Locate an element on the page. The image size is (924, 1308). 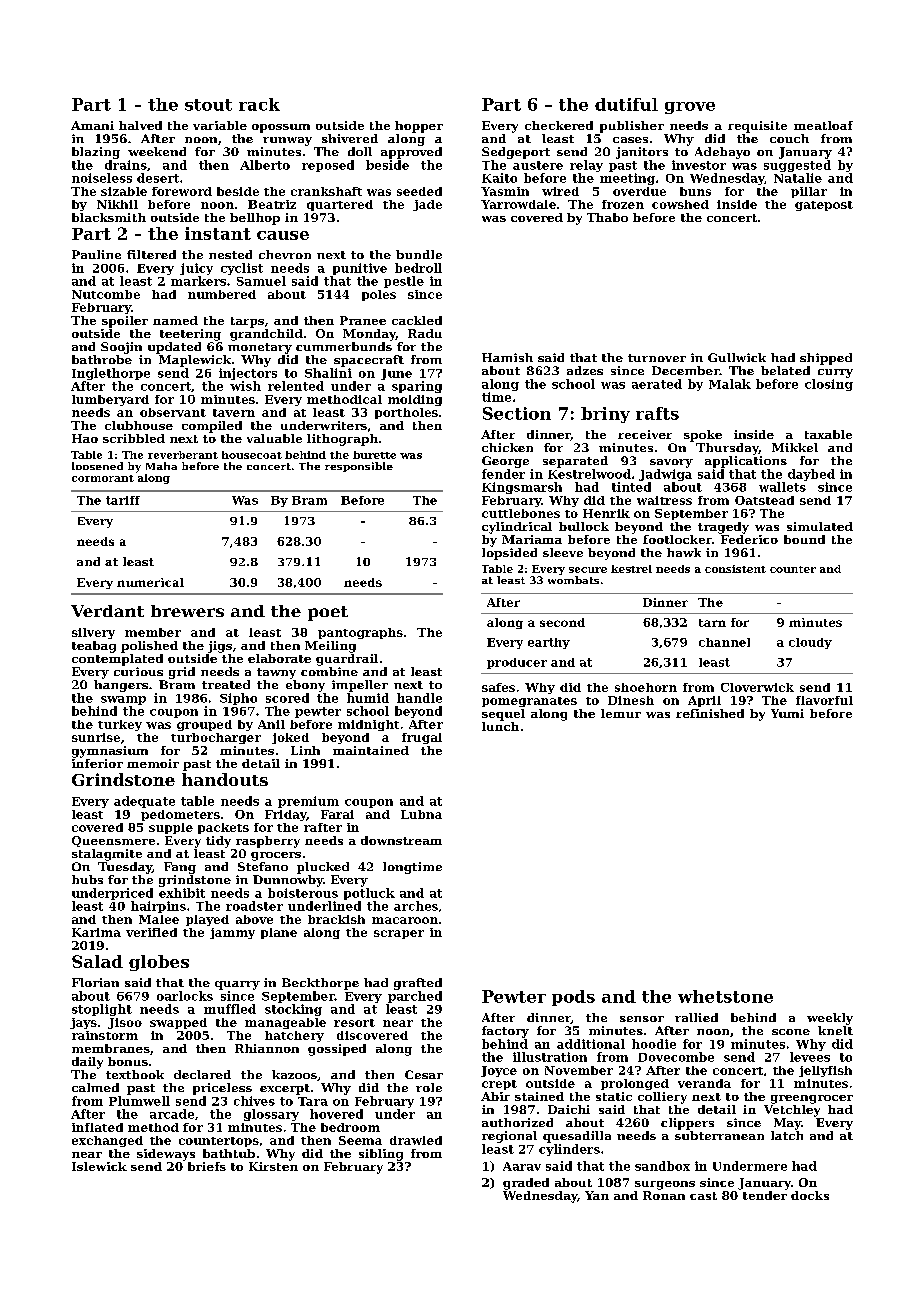
checkered is located at coordinates (559, 125).
